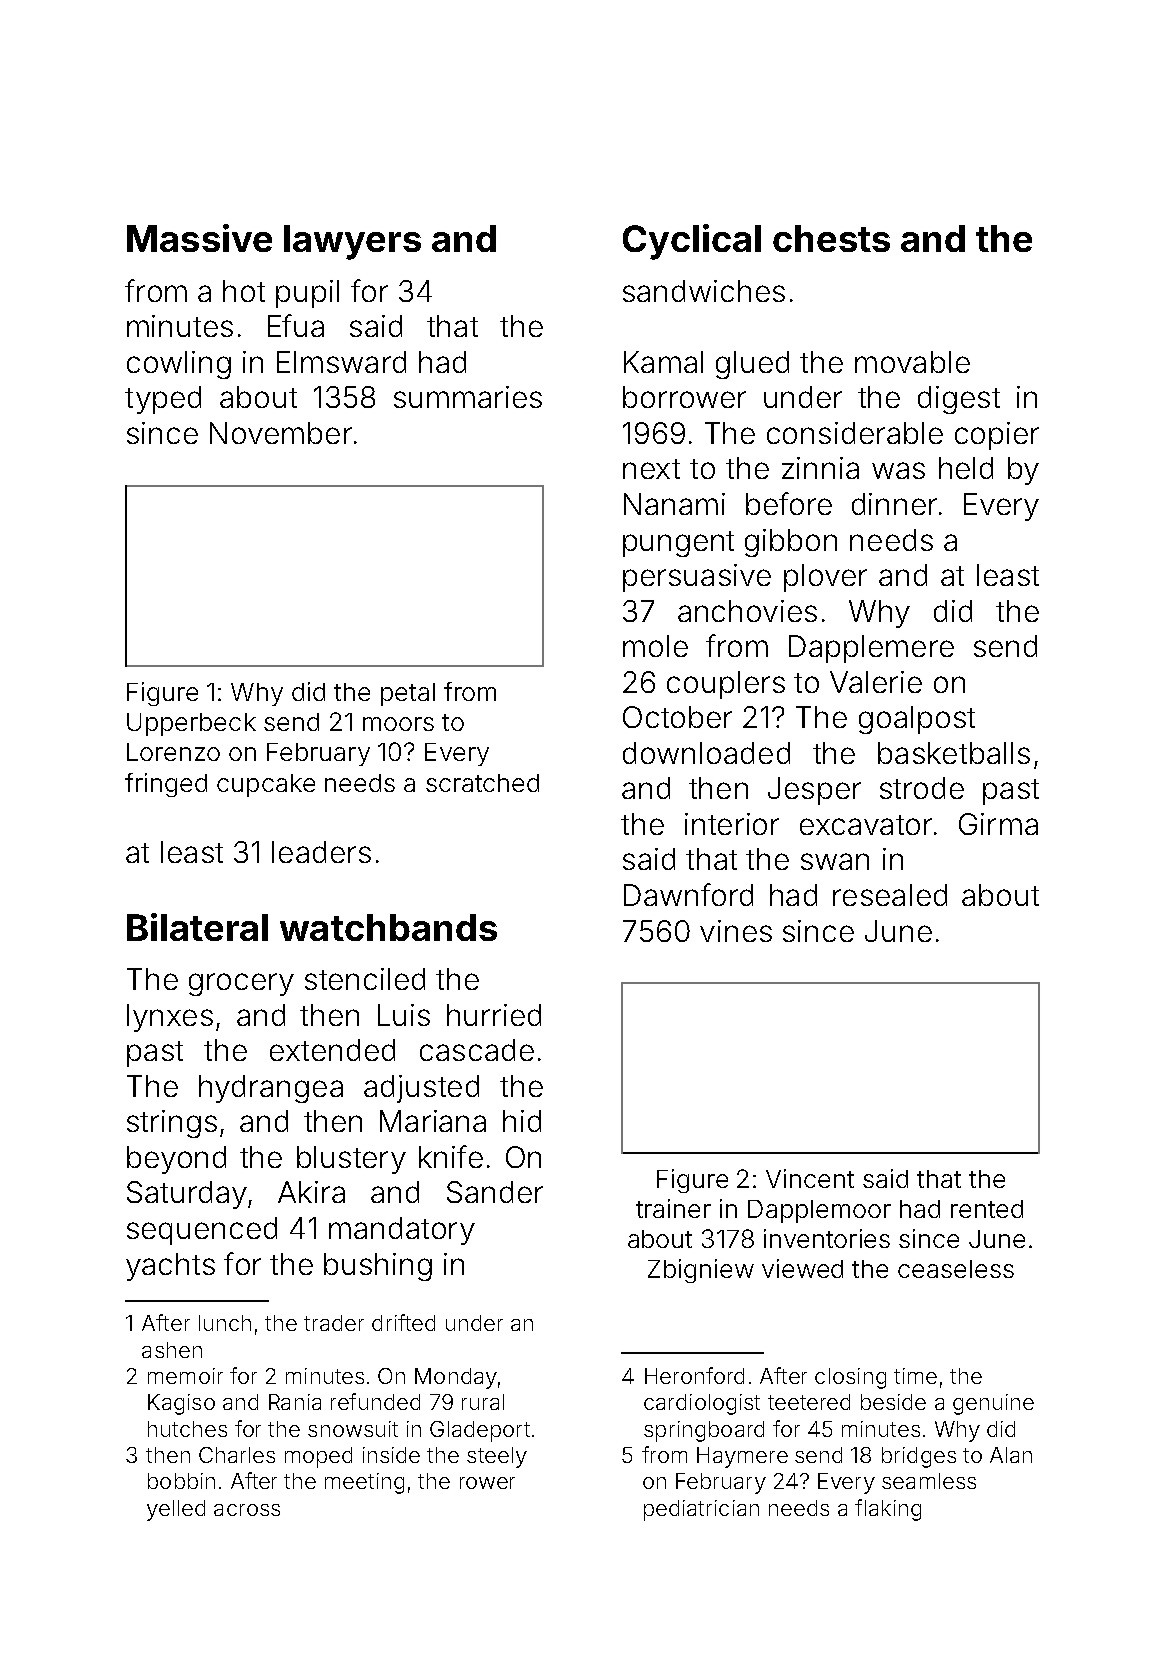 The height and width of the document is (1654, 1165). I want to click on trainer, so click(673, 1208).
